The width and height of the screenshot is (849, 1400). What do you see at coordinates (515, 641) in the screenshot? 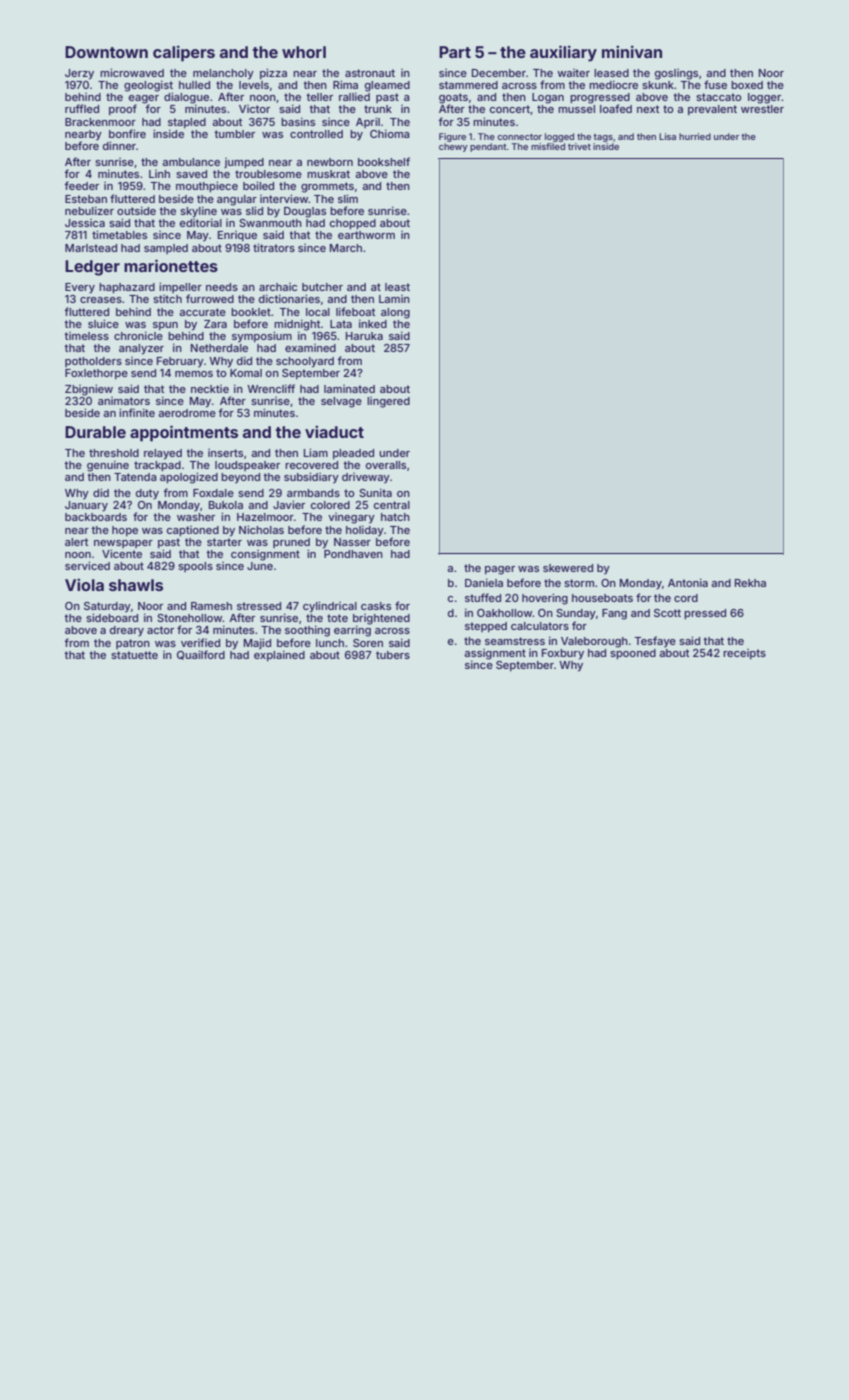
I see `seamstress` at bounding box center [515, 641].
